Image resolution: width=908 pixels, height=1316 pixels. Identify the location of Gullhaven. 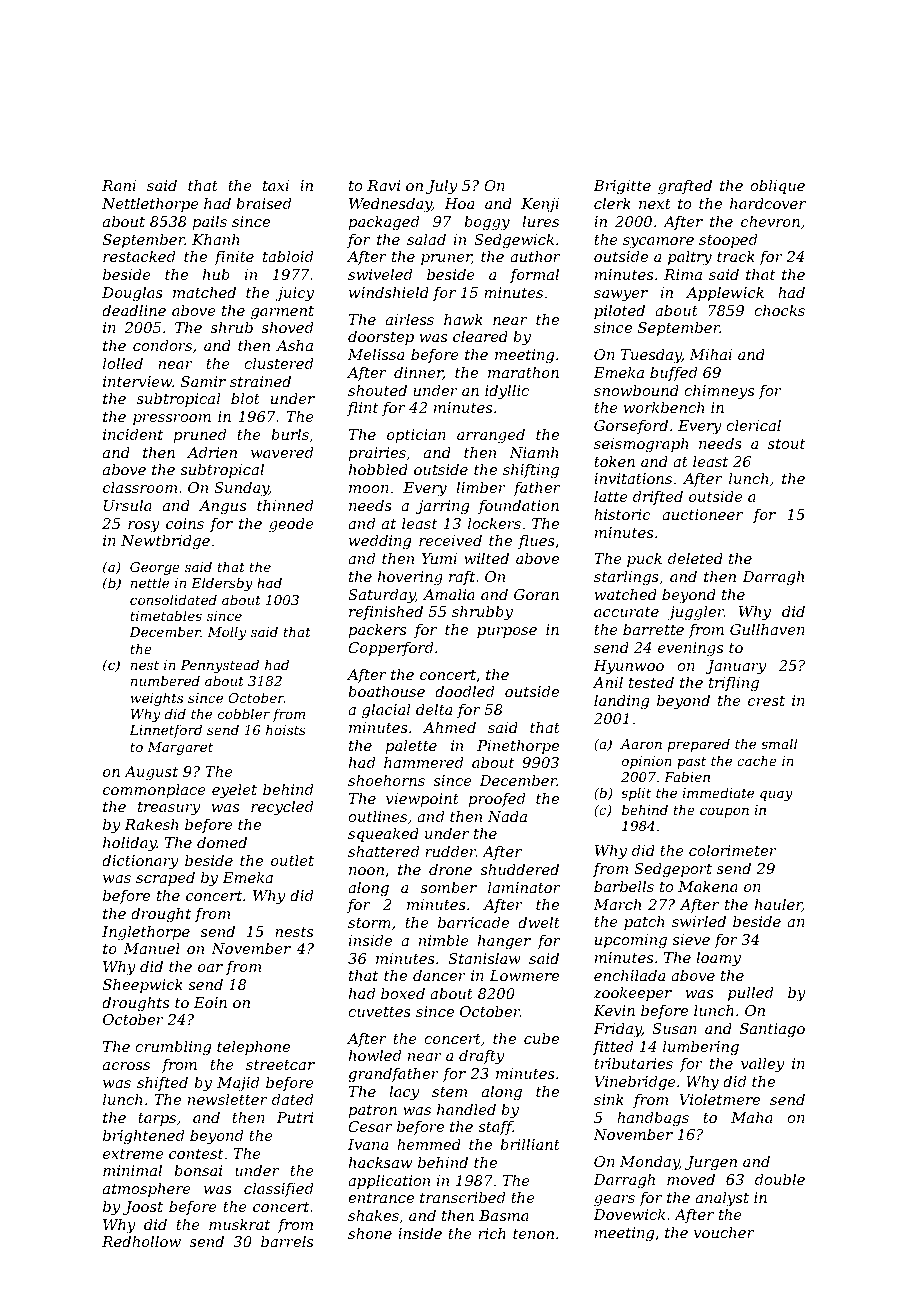
(767, 629).
